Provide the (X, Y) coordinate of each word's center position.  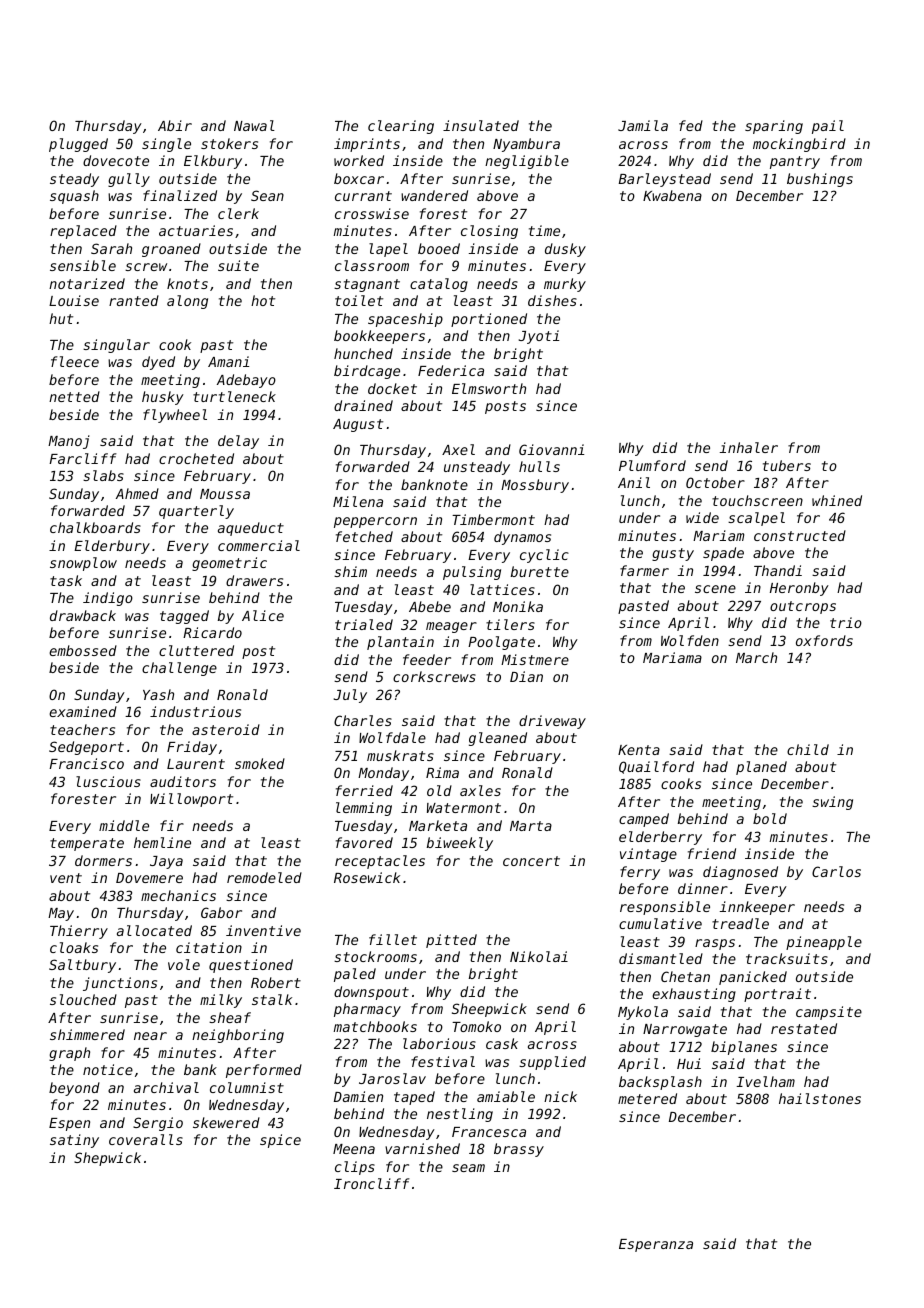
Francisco (86, 763)
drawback (83, 615)
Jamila (643, 125)
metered (647, 1098)
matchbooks (375, 1026)
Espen (69, 1124)
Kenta (639, 750)
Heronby (799, 589)
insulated (481, 125)
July (350, 696)
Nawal (254, 125)
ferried (364, 790)
